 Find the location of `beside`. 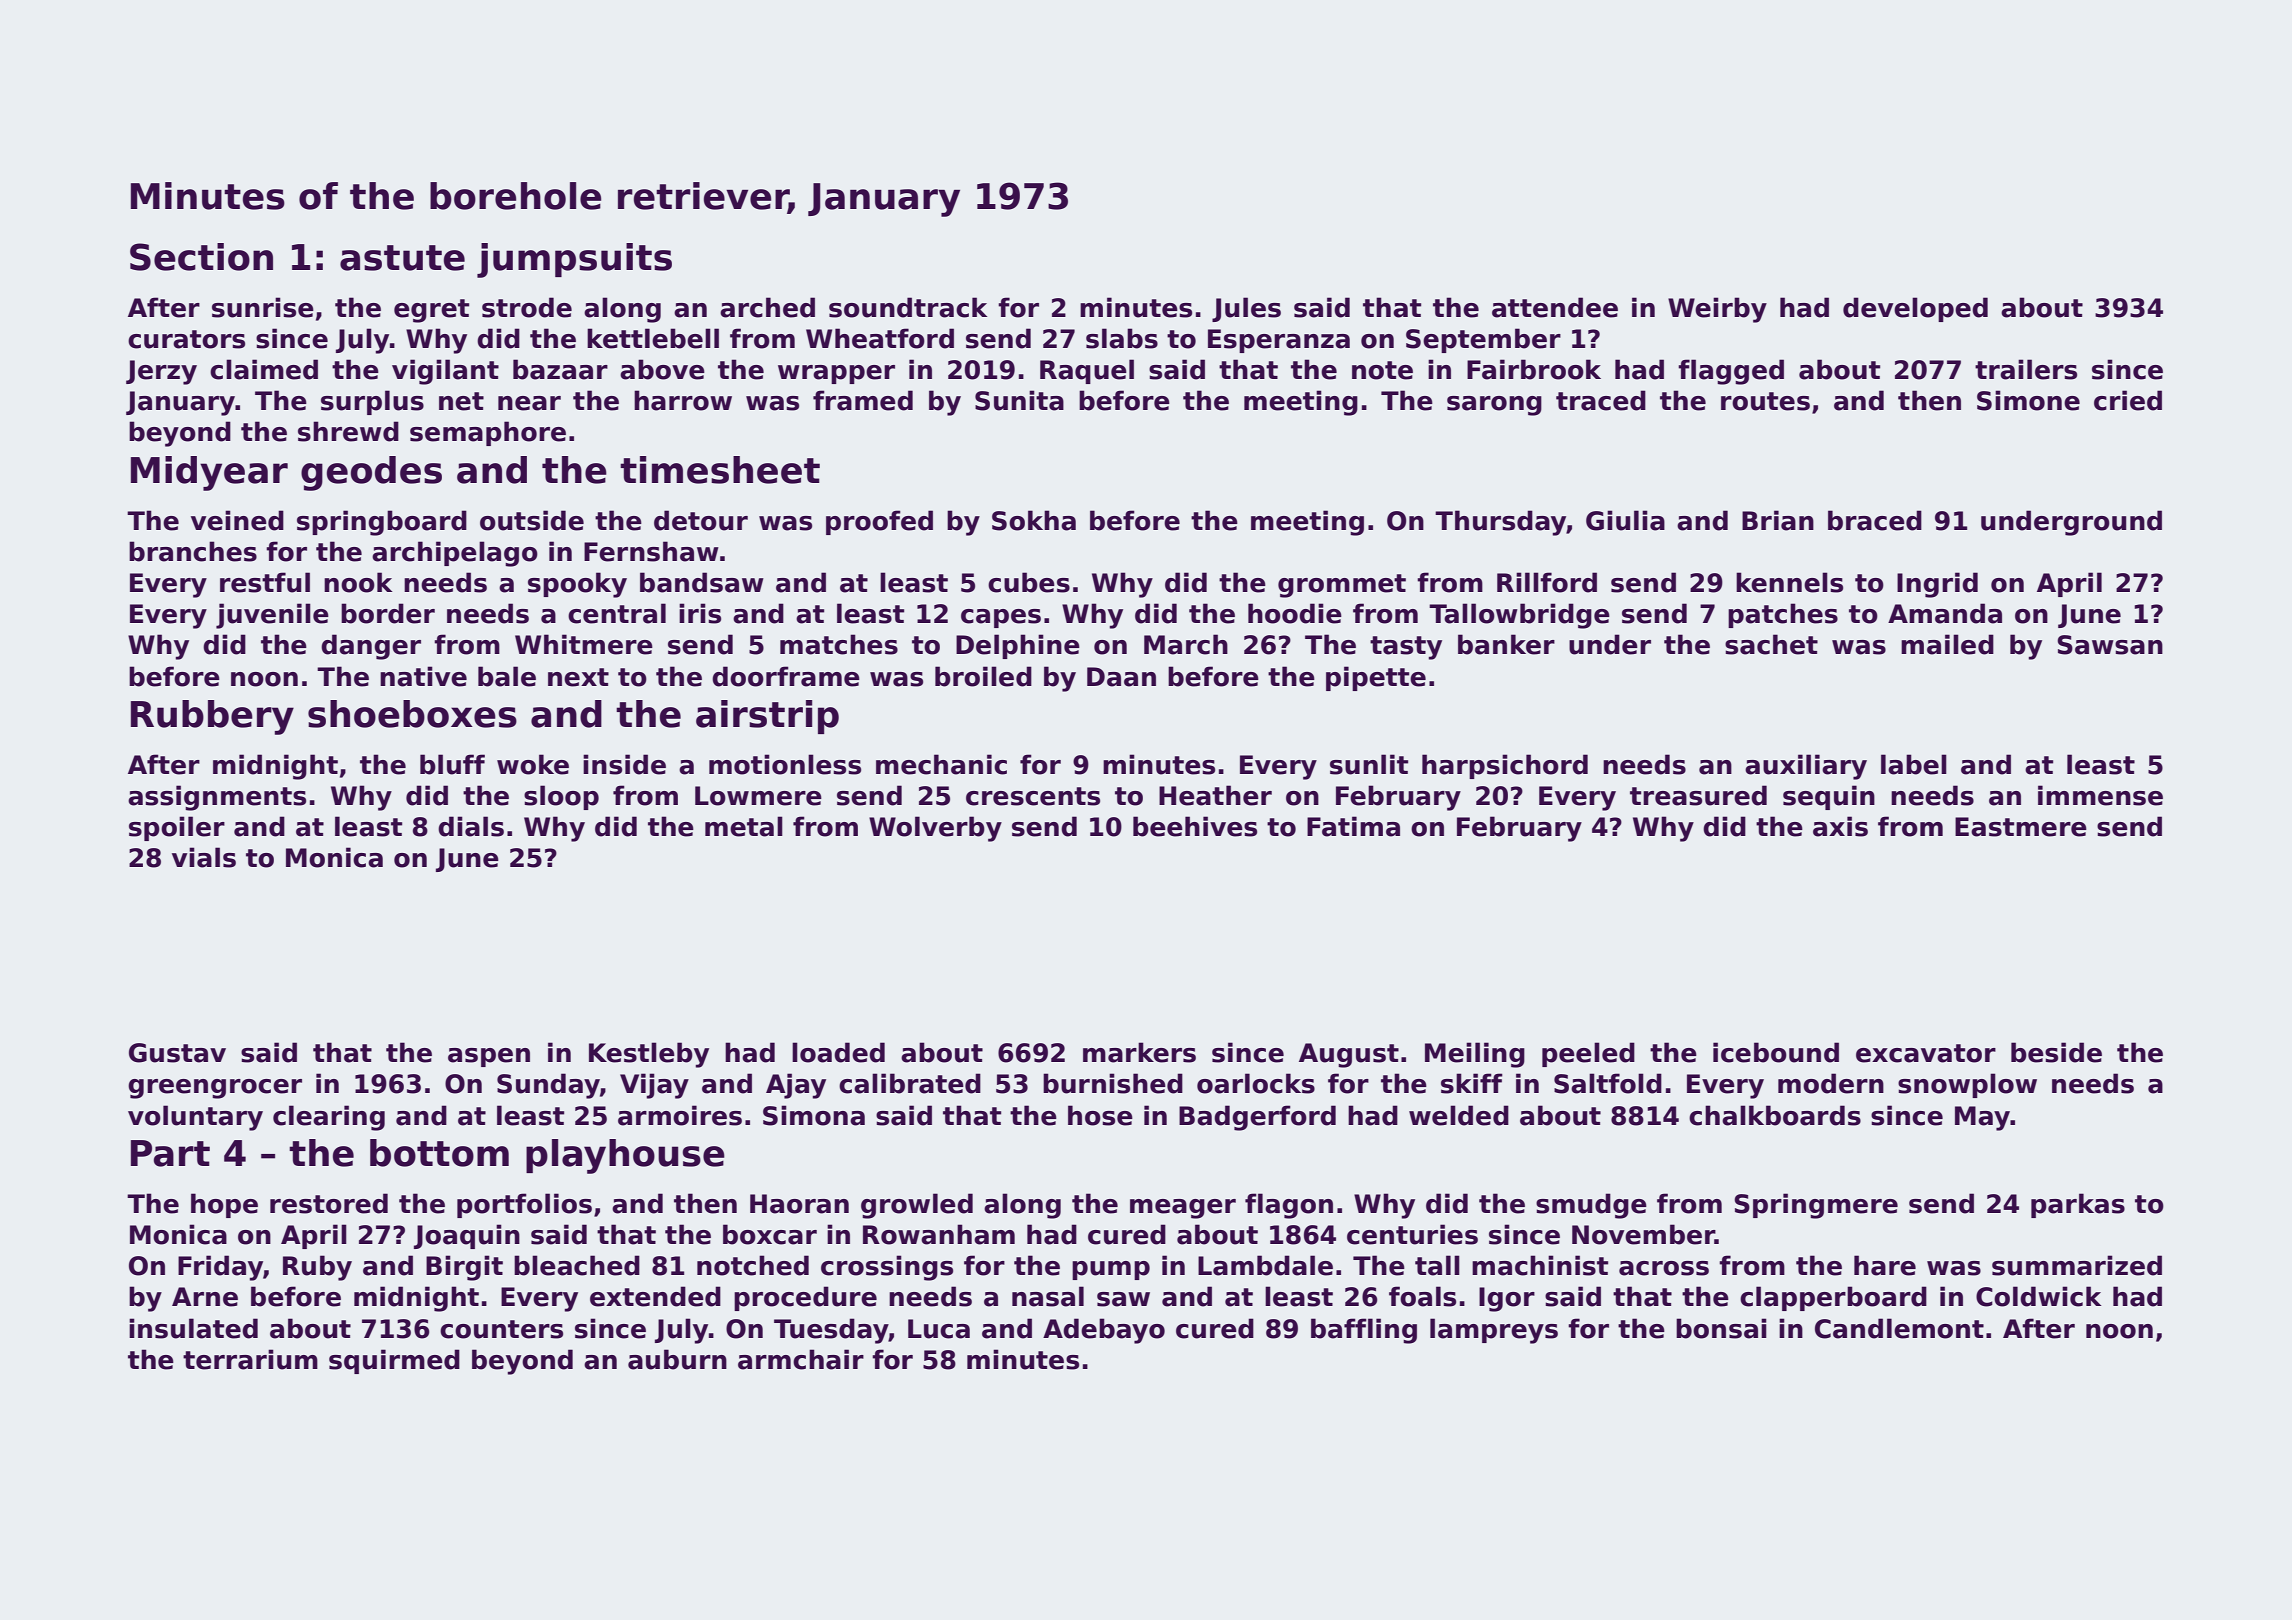

beside is located at coordinates (2056, 1052).
